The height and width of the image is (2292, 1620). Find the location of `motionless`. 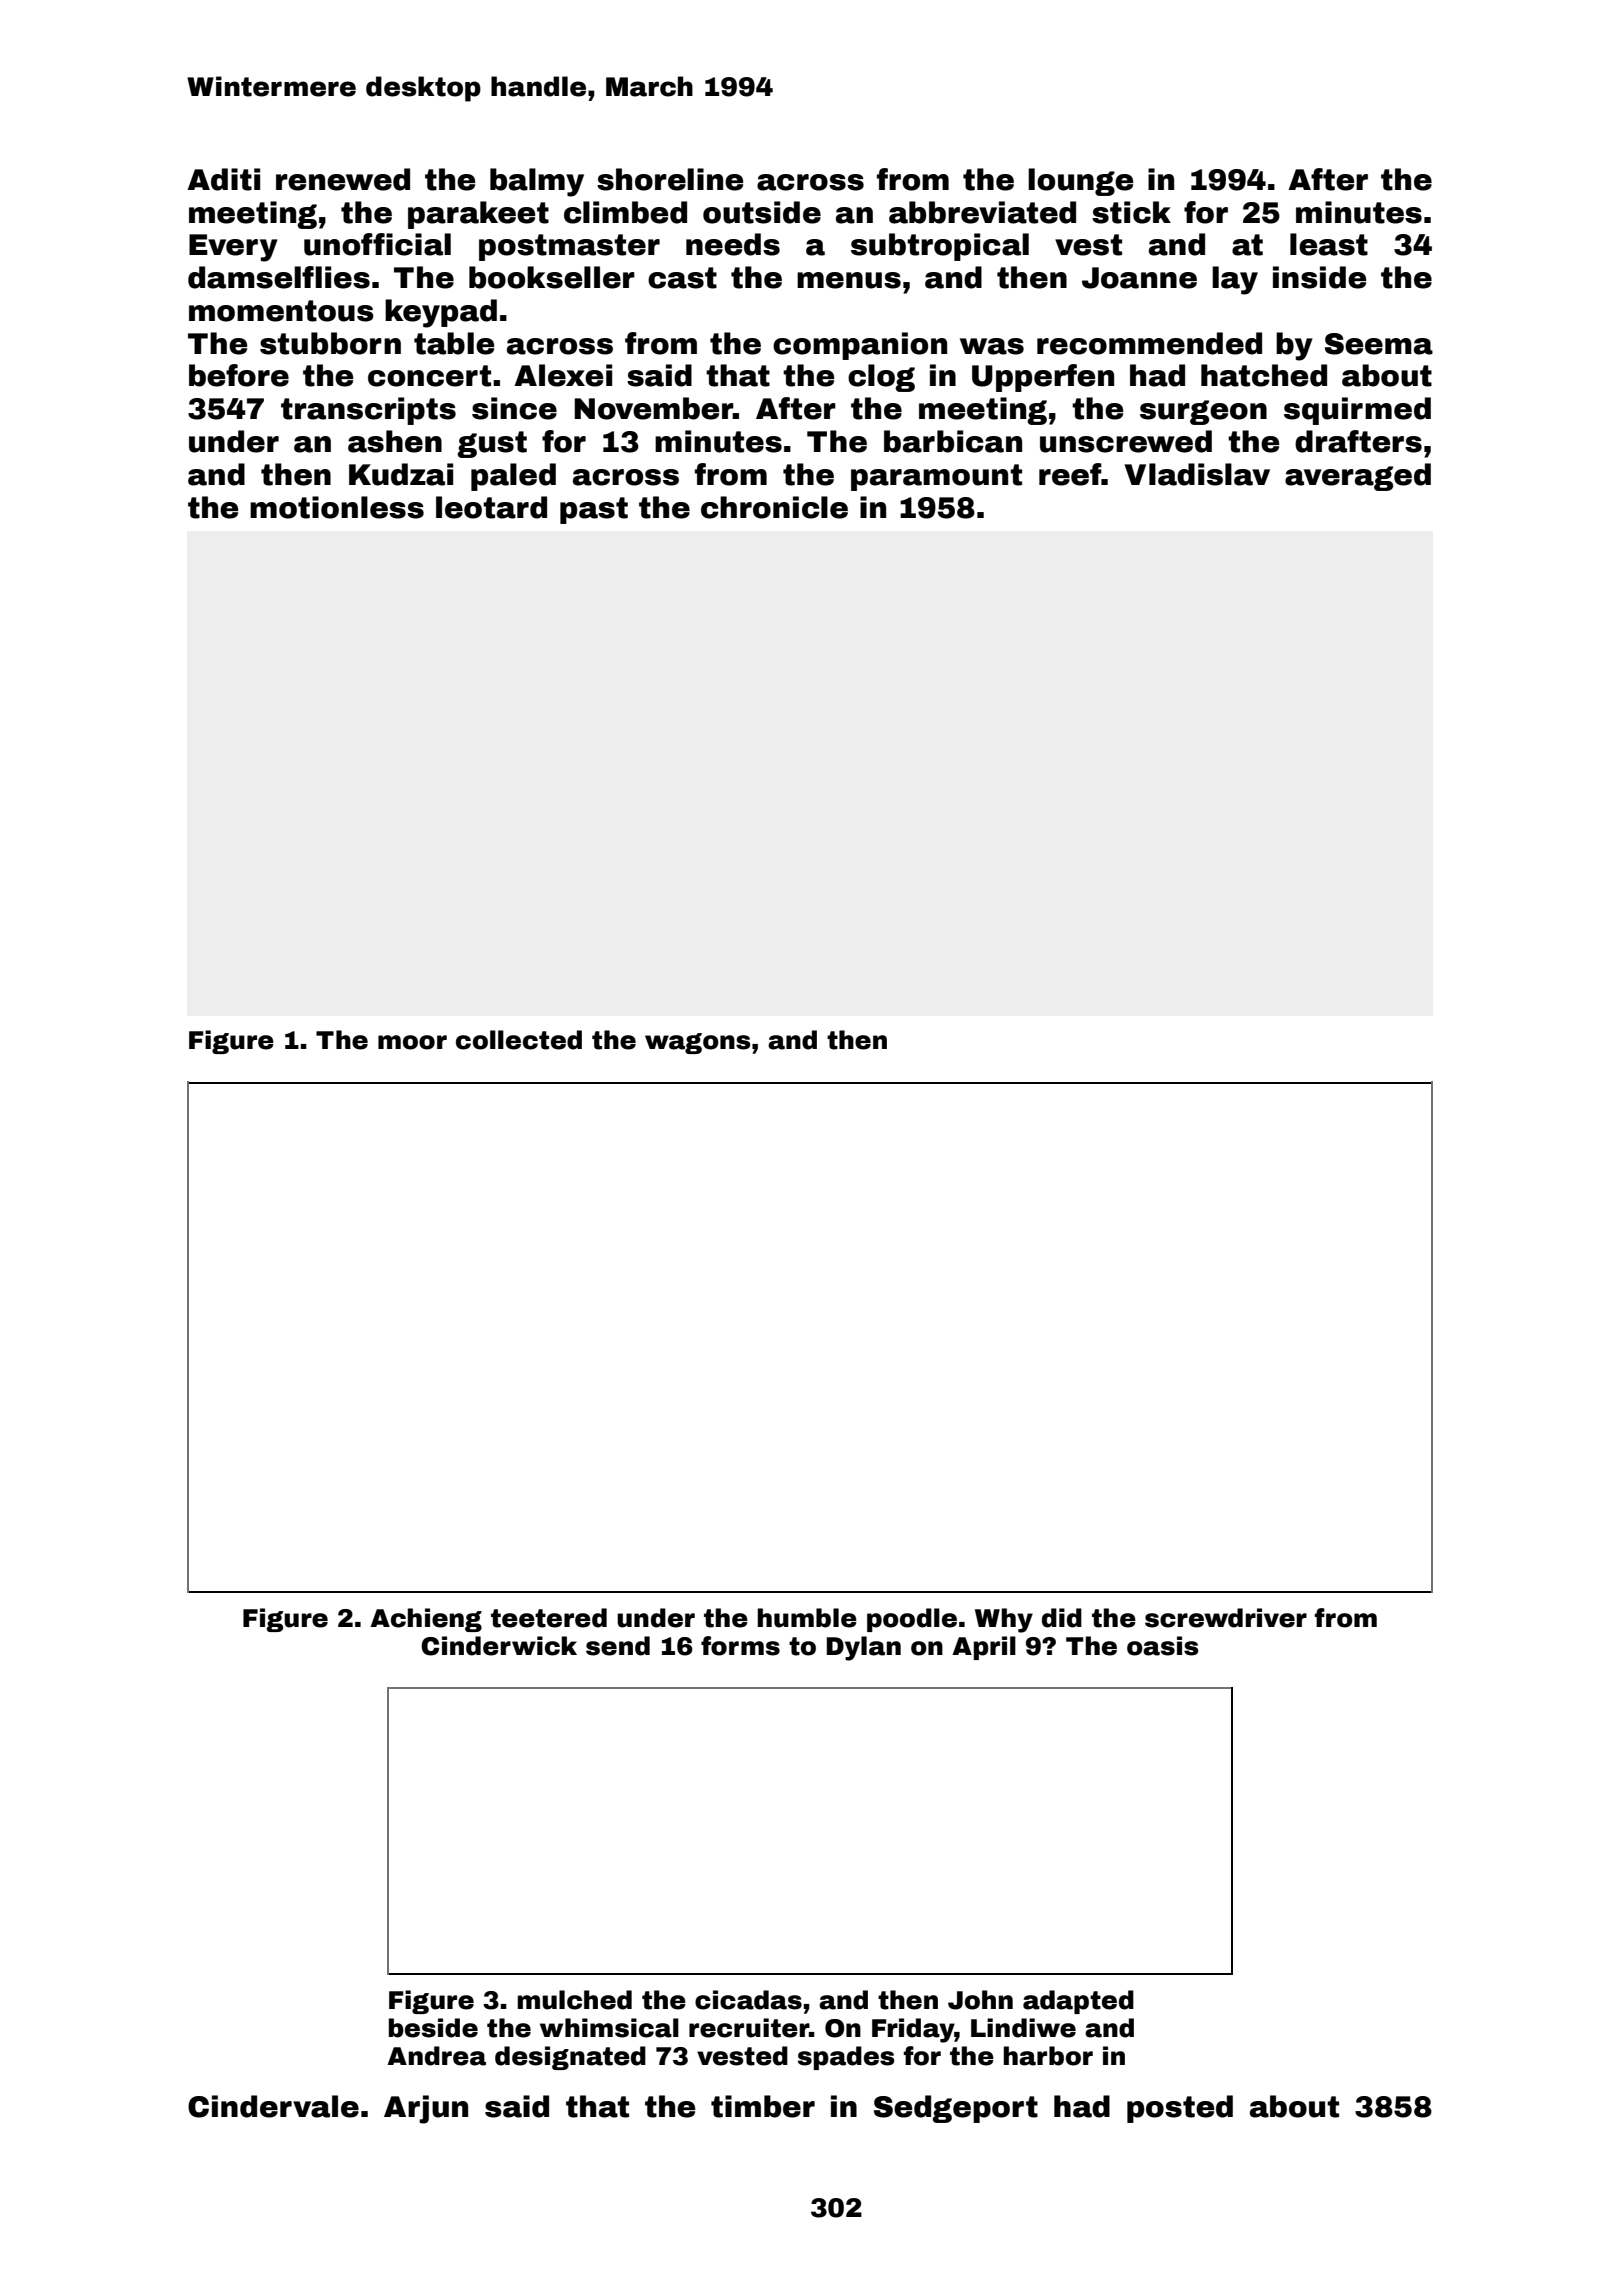

motionless is located at coordinates (337, 507).
